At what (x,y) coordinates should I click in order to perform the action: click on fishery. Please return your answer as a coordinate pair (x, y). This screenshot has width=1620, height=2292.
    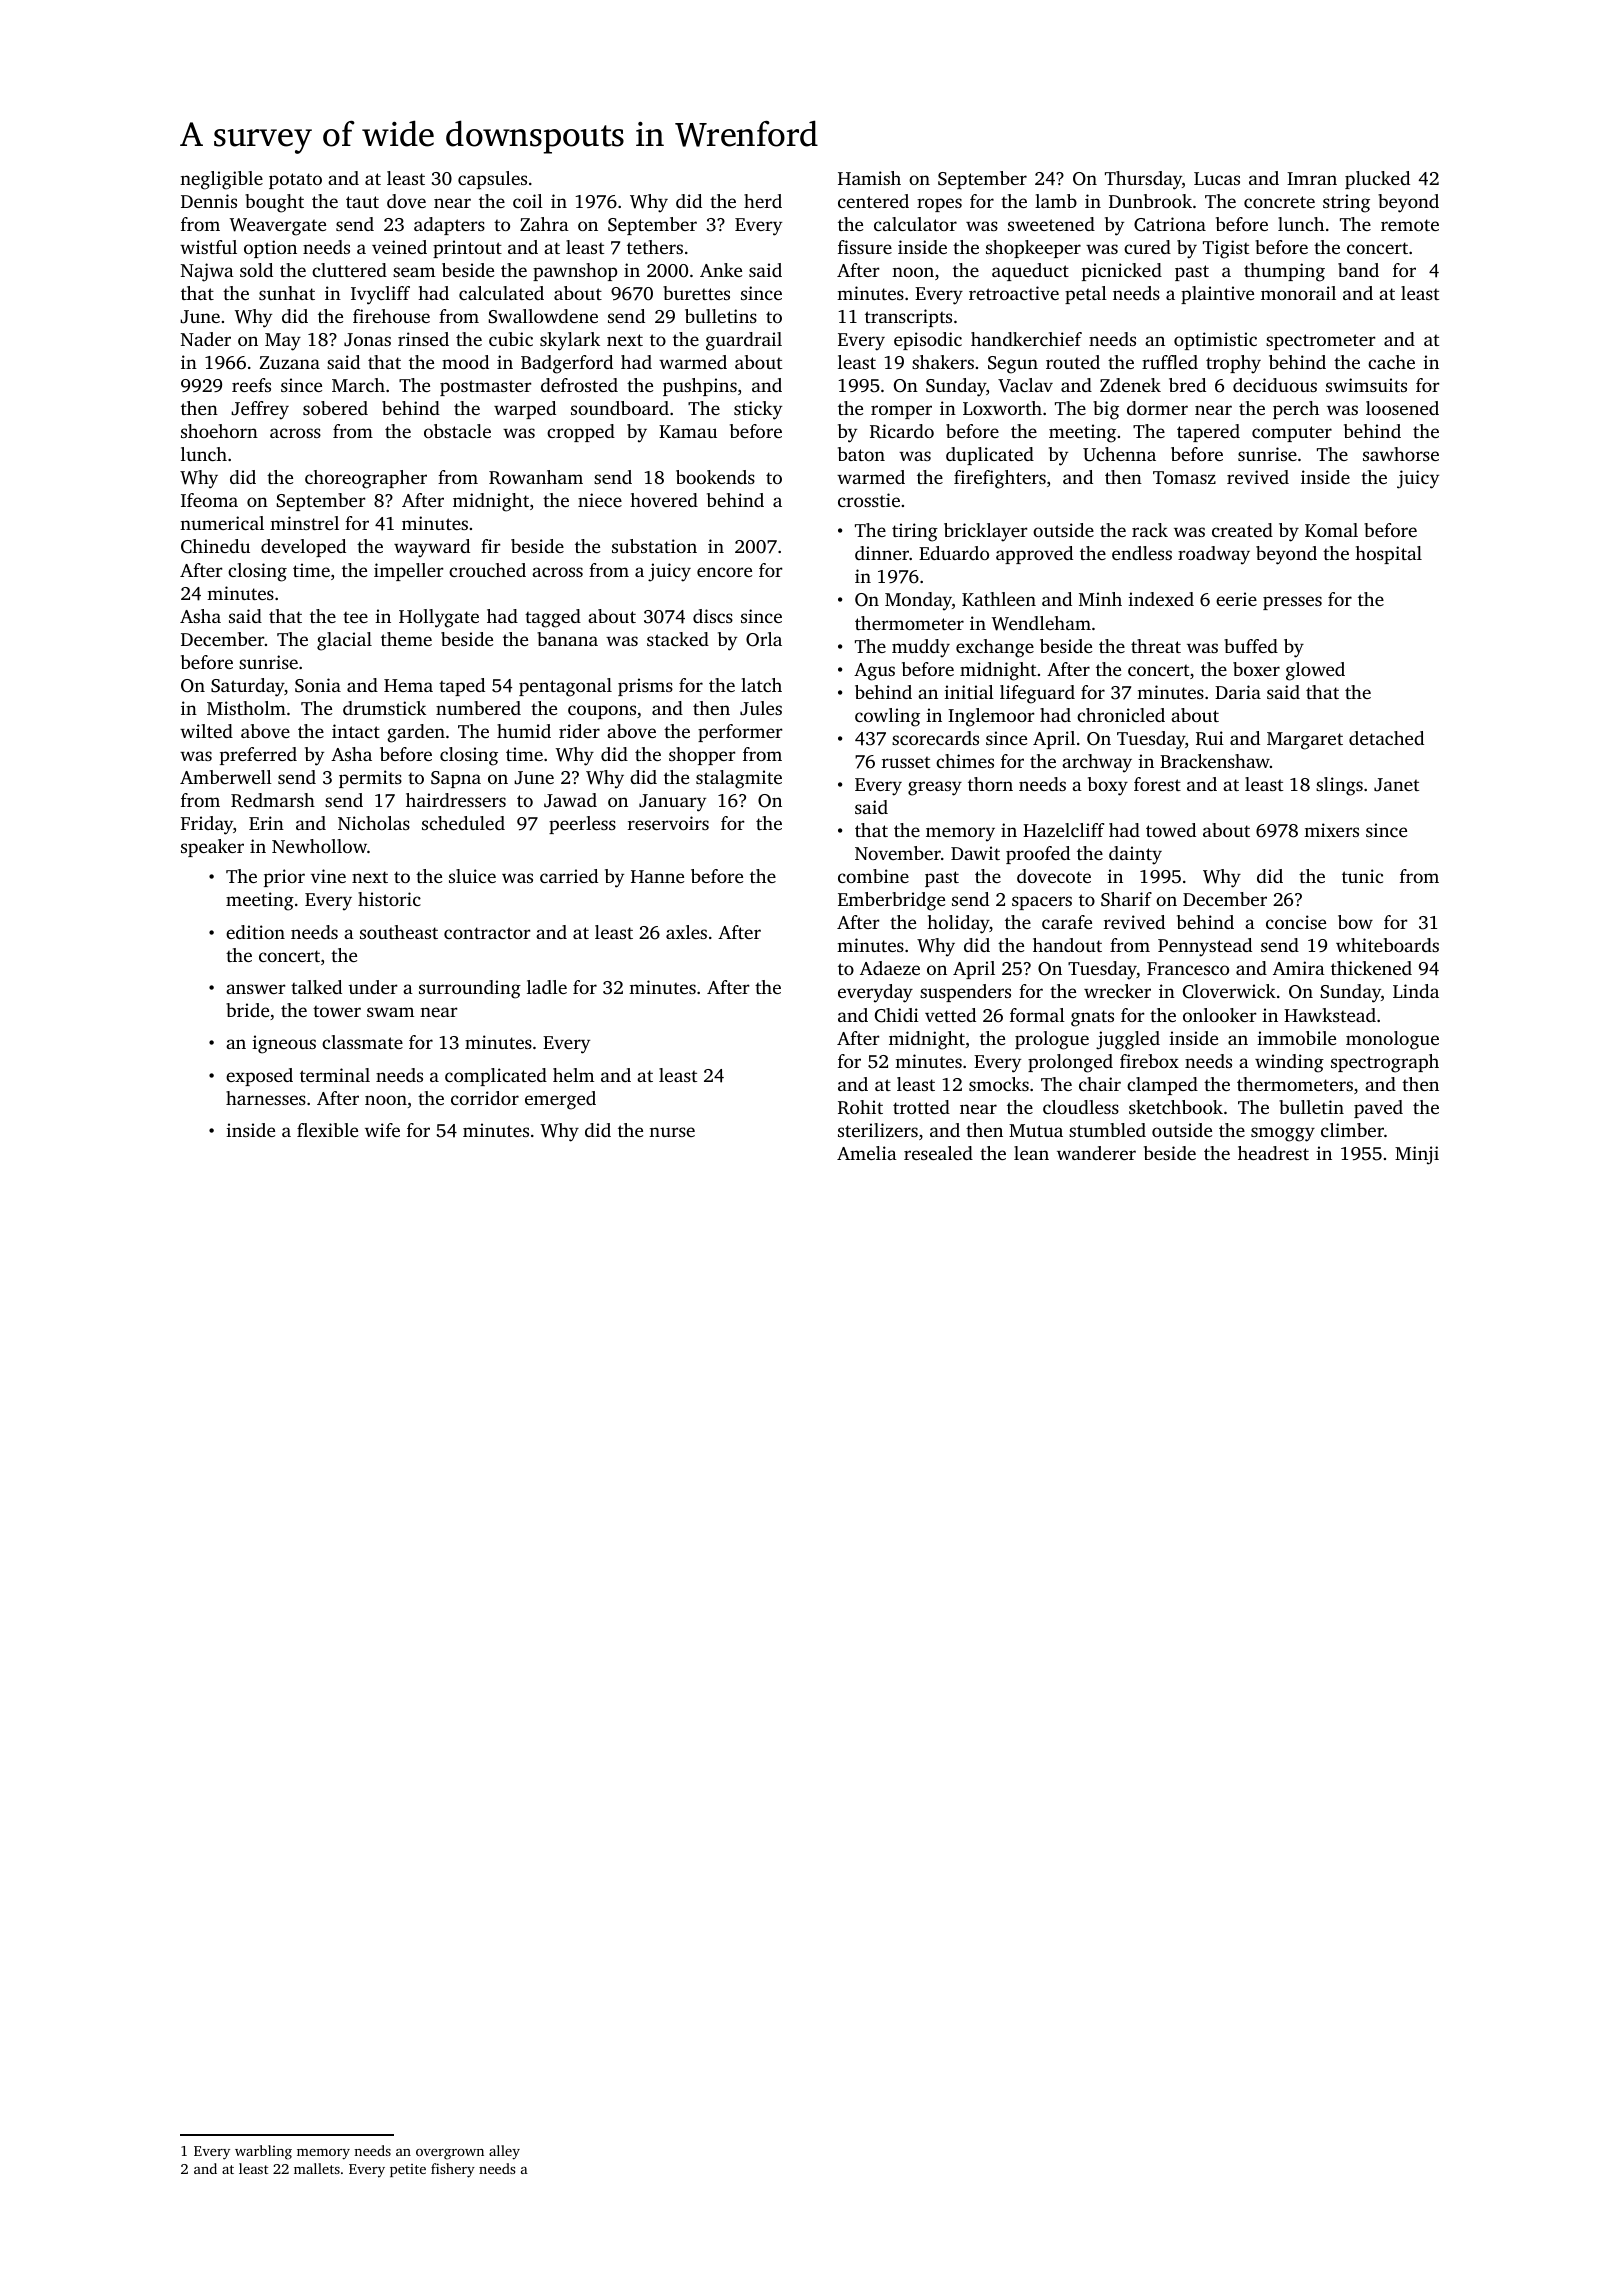
    Looking at the image, I should click on (453, 2170).
